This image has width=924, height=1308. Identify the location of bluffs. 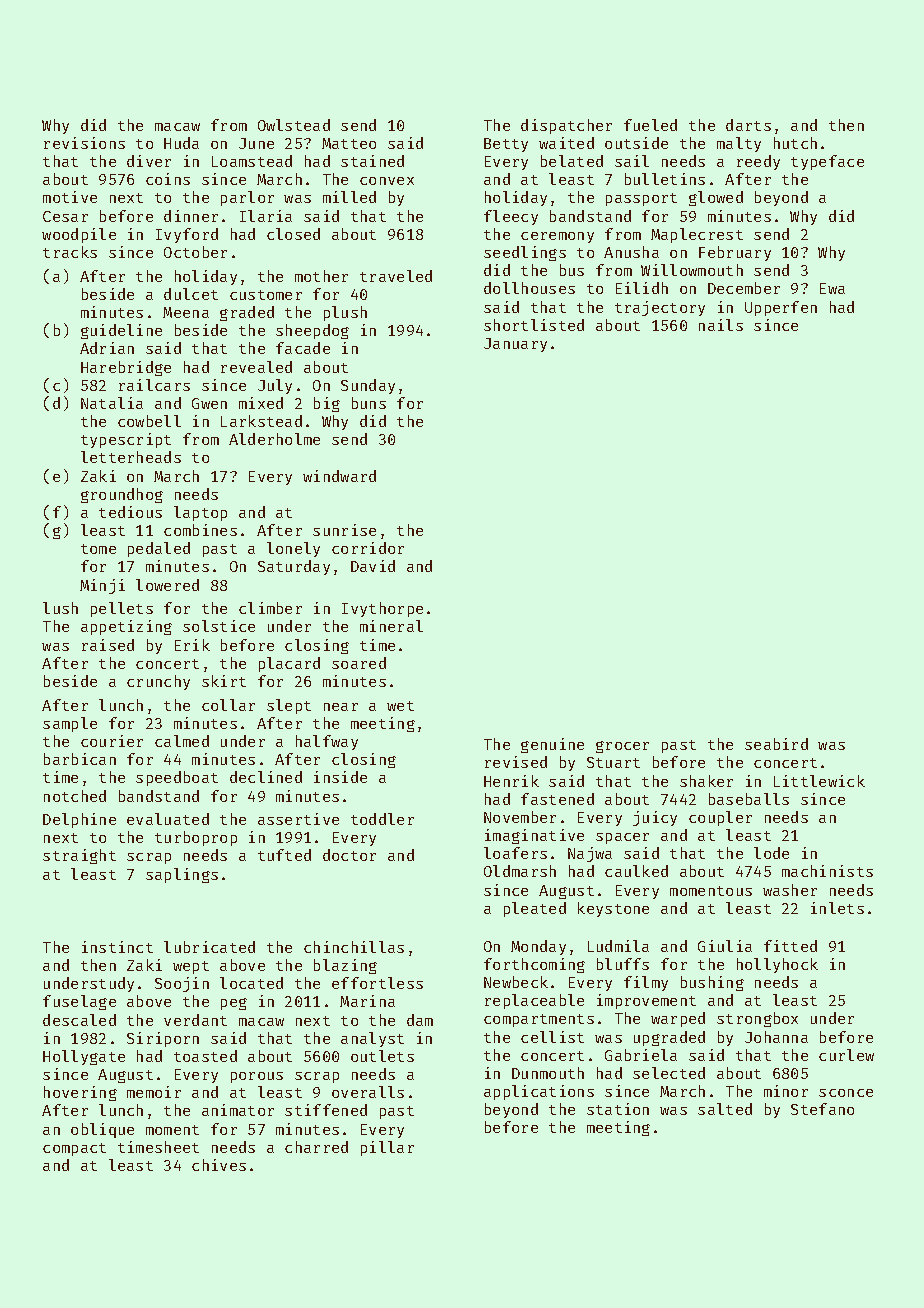
(623, 964).
